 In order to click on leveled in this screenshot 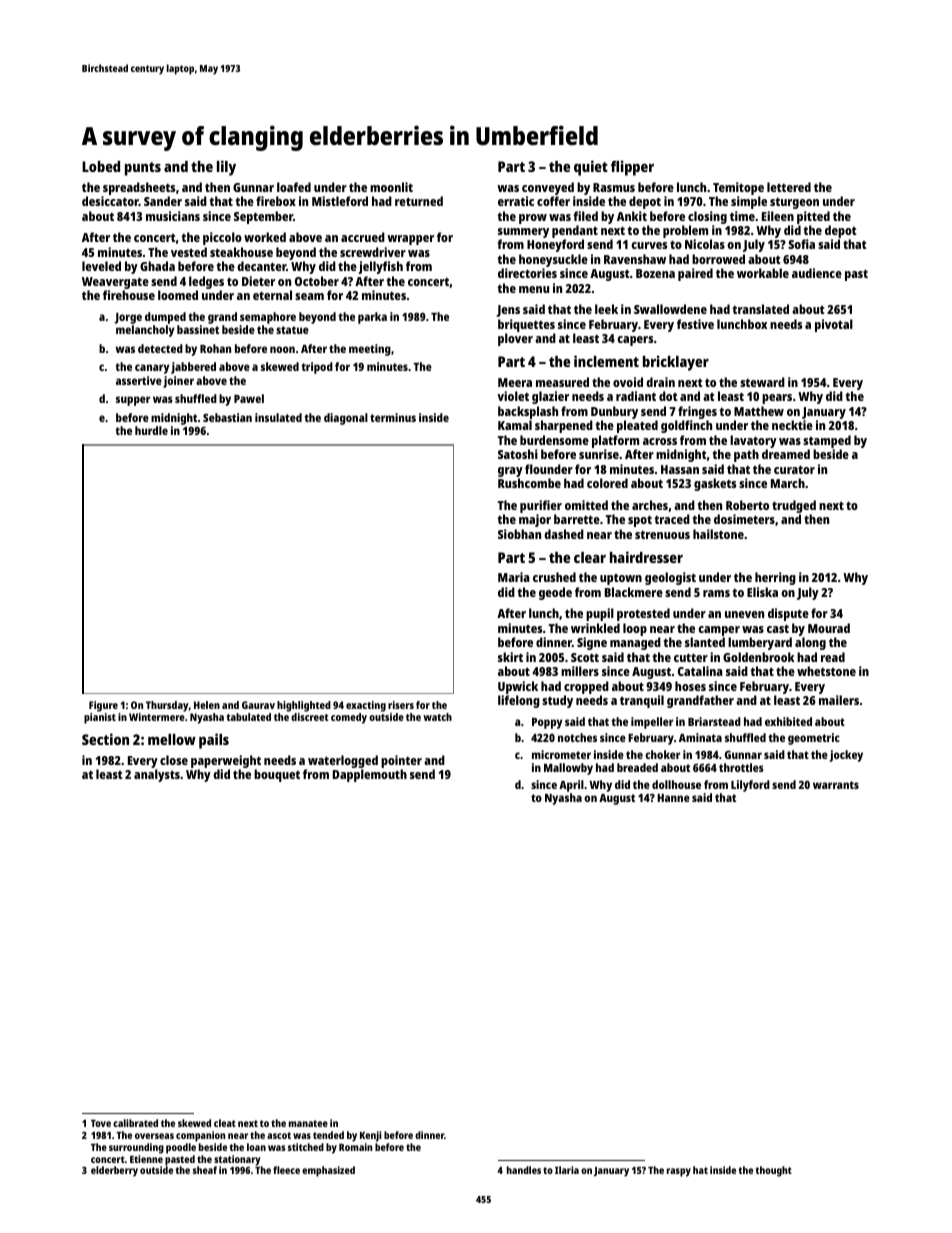, I will do `click(101, 266)`.
